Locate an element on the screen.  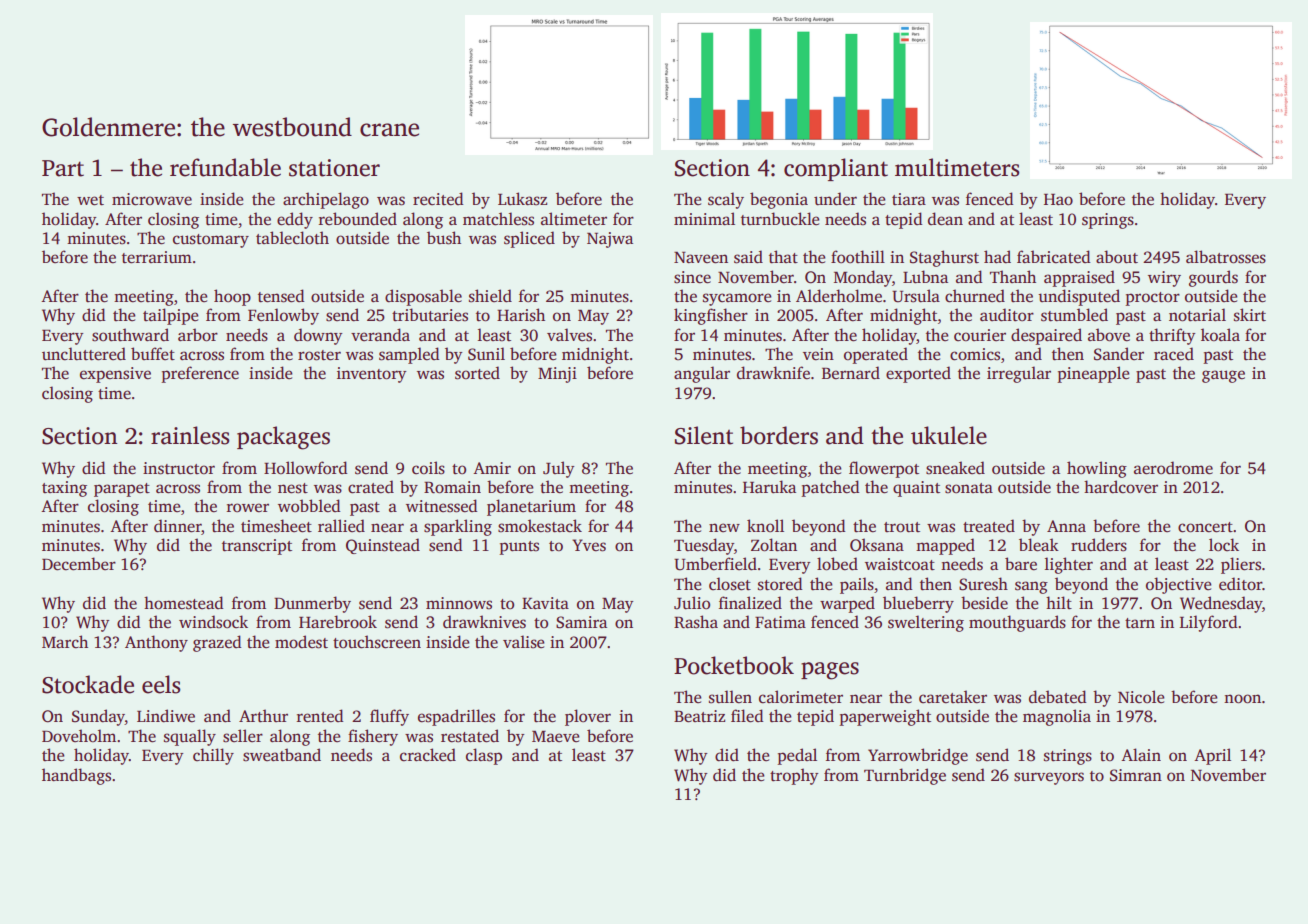
said is located at coordinates (748, 257).
